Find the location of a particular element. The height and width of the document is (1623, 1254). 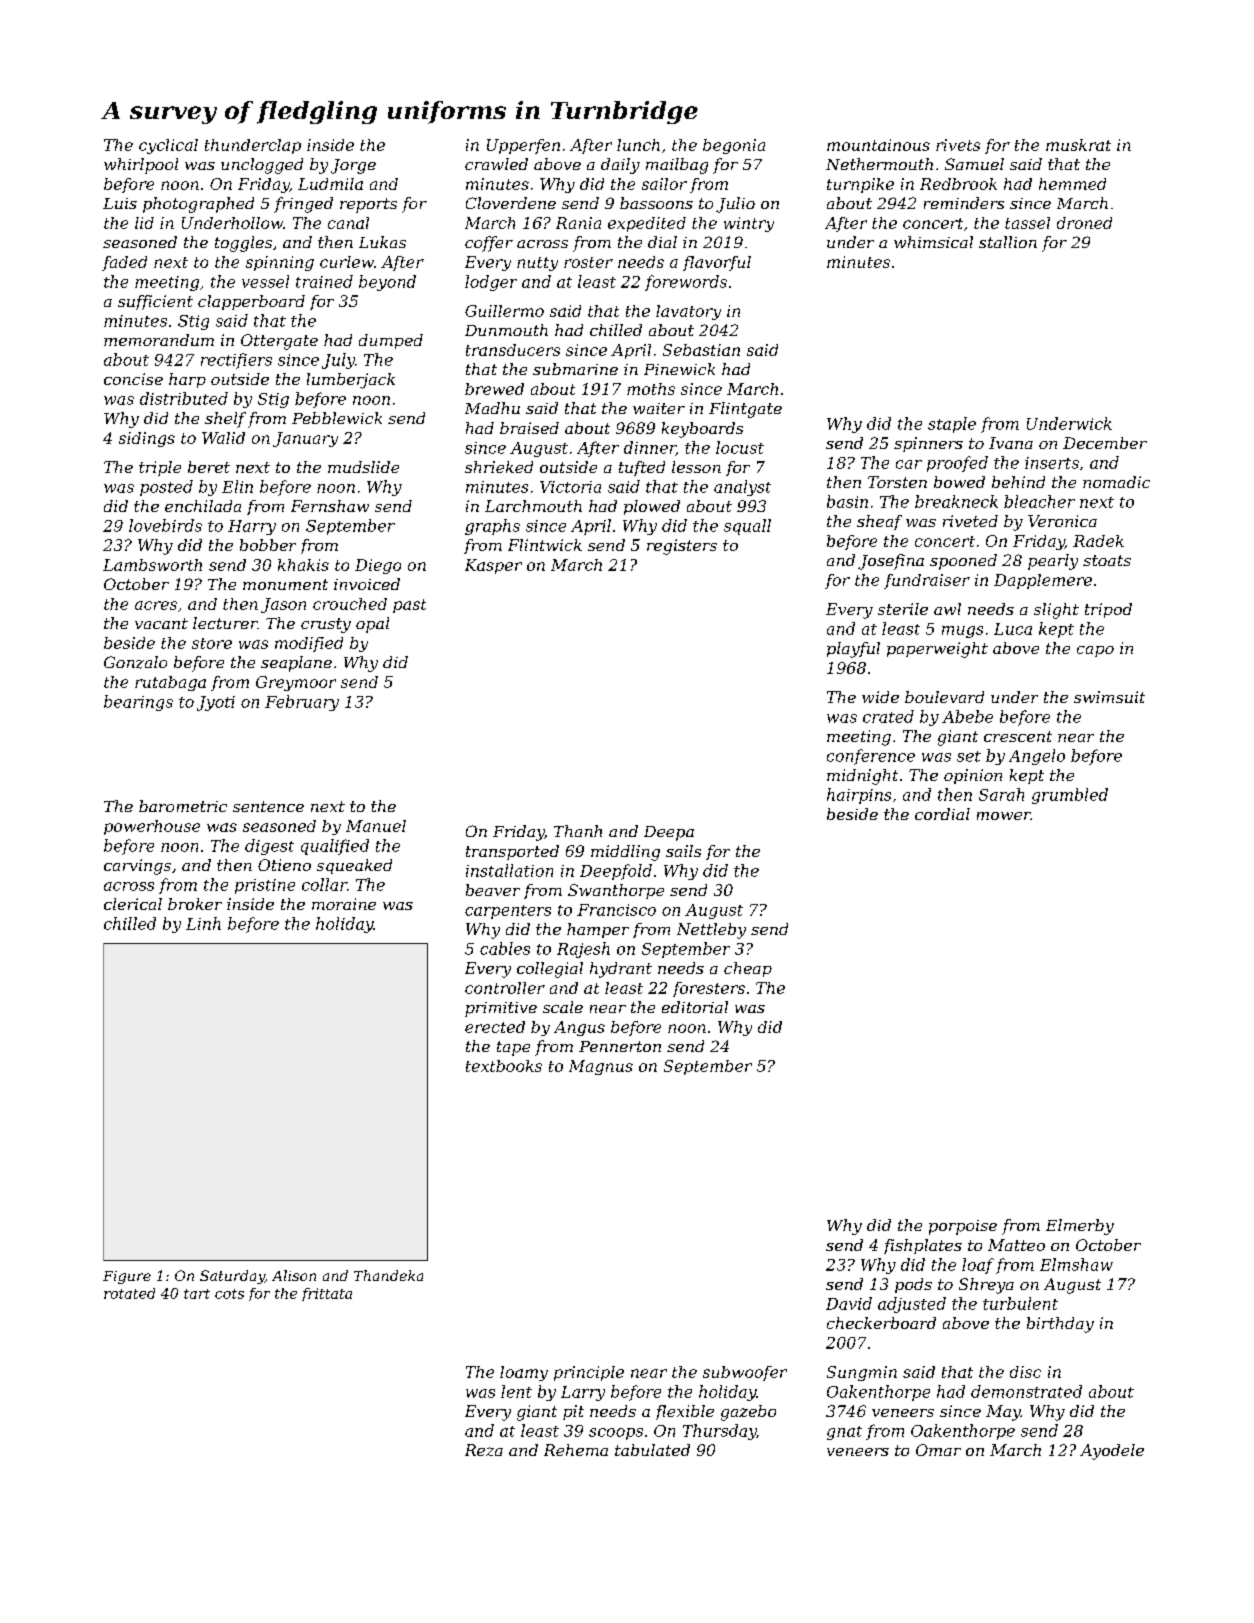

daily is located at coordinates (620, 166).
